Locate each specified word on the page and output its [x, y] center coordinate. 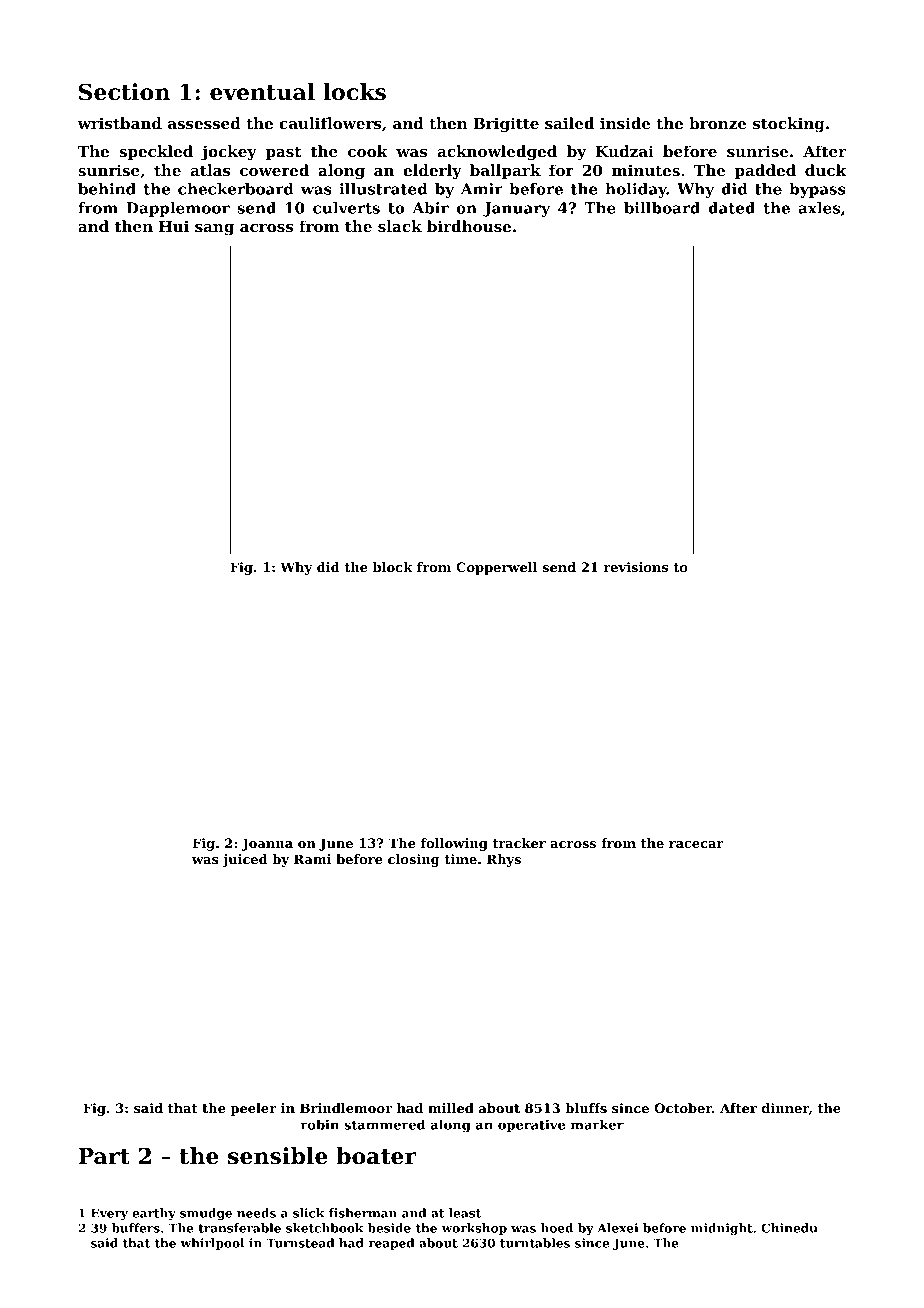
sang [214, 230]
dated [731, 208]
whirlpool [212, 1244]
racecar [696, 844]
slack [400, 226]
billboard [662, 208]
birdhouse [469, 226]
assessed [204, 123]
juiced [245, 860]
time [460, 859]
